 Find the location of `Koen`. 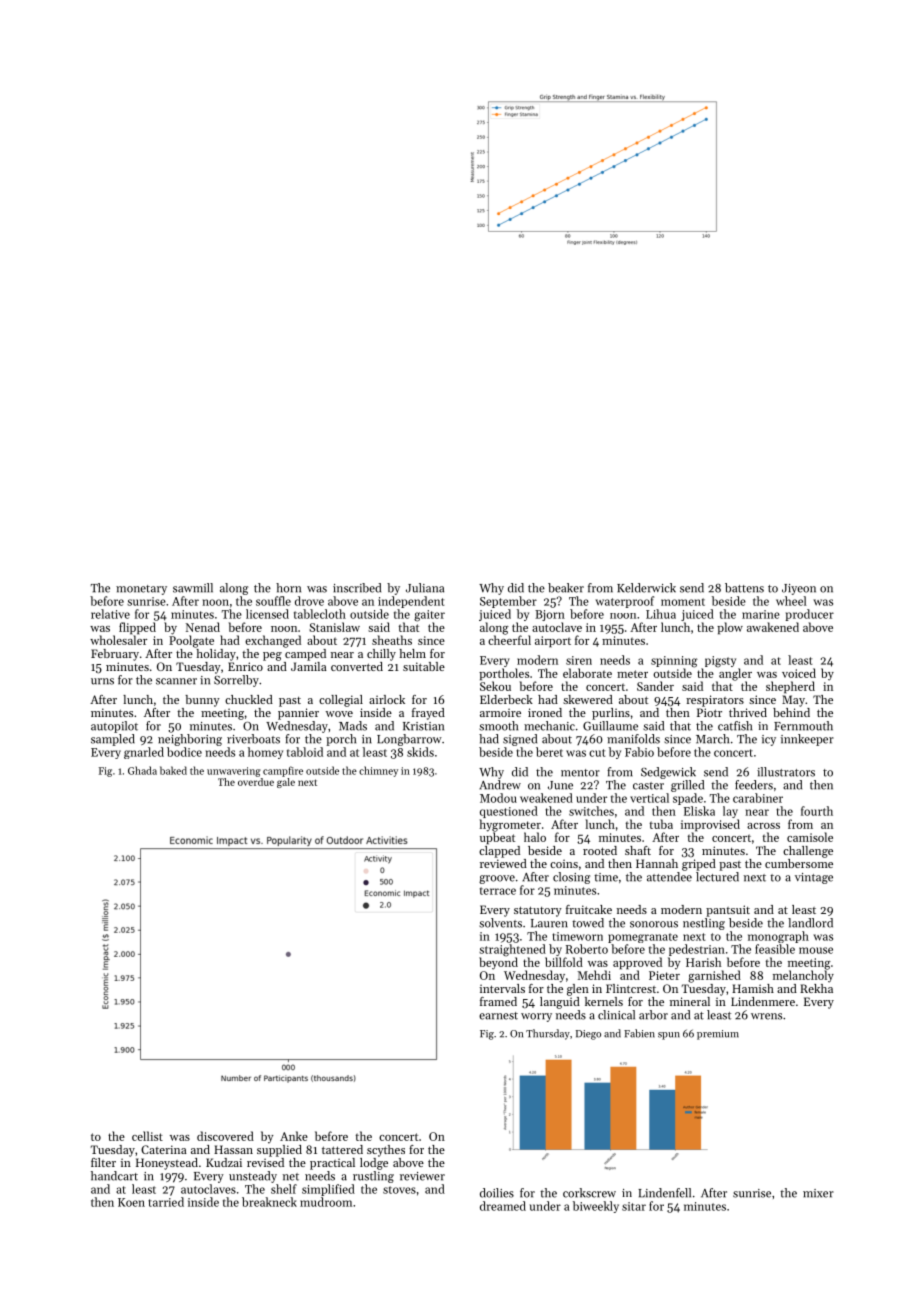

Koen is located at coordinates (131, 1202).
